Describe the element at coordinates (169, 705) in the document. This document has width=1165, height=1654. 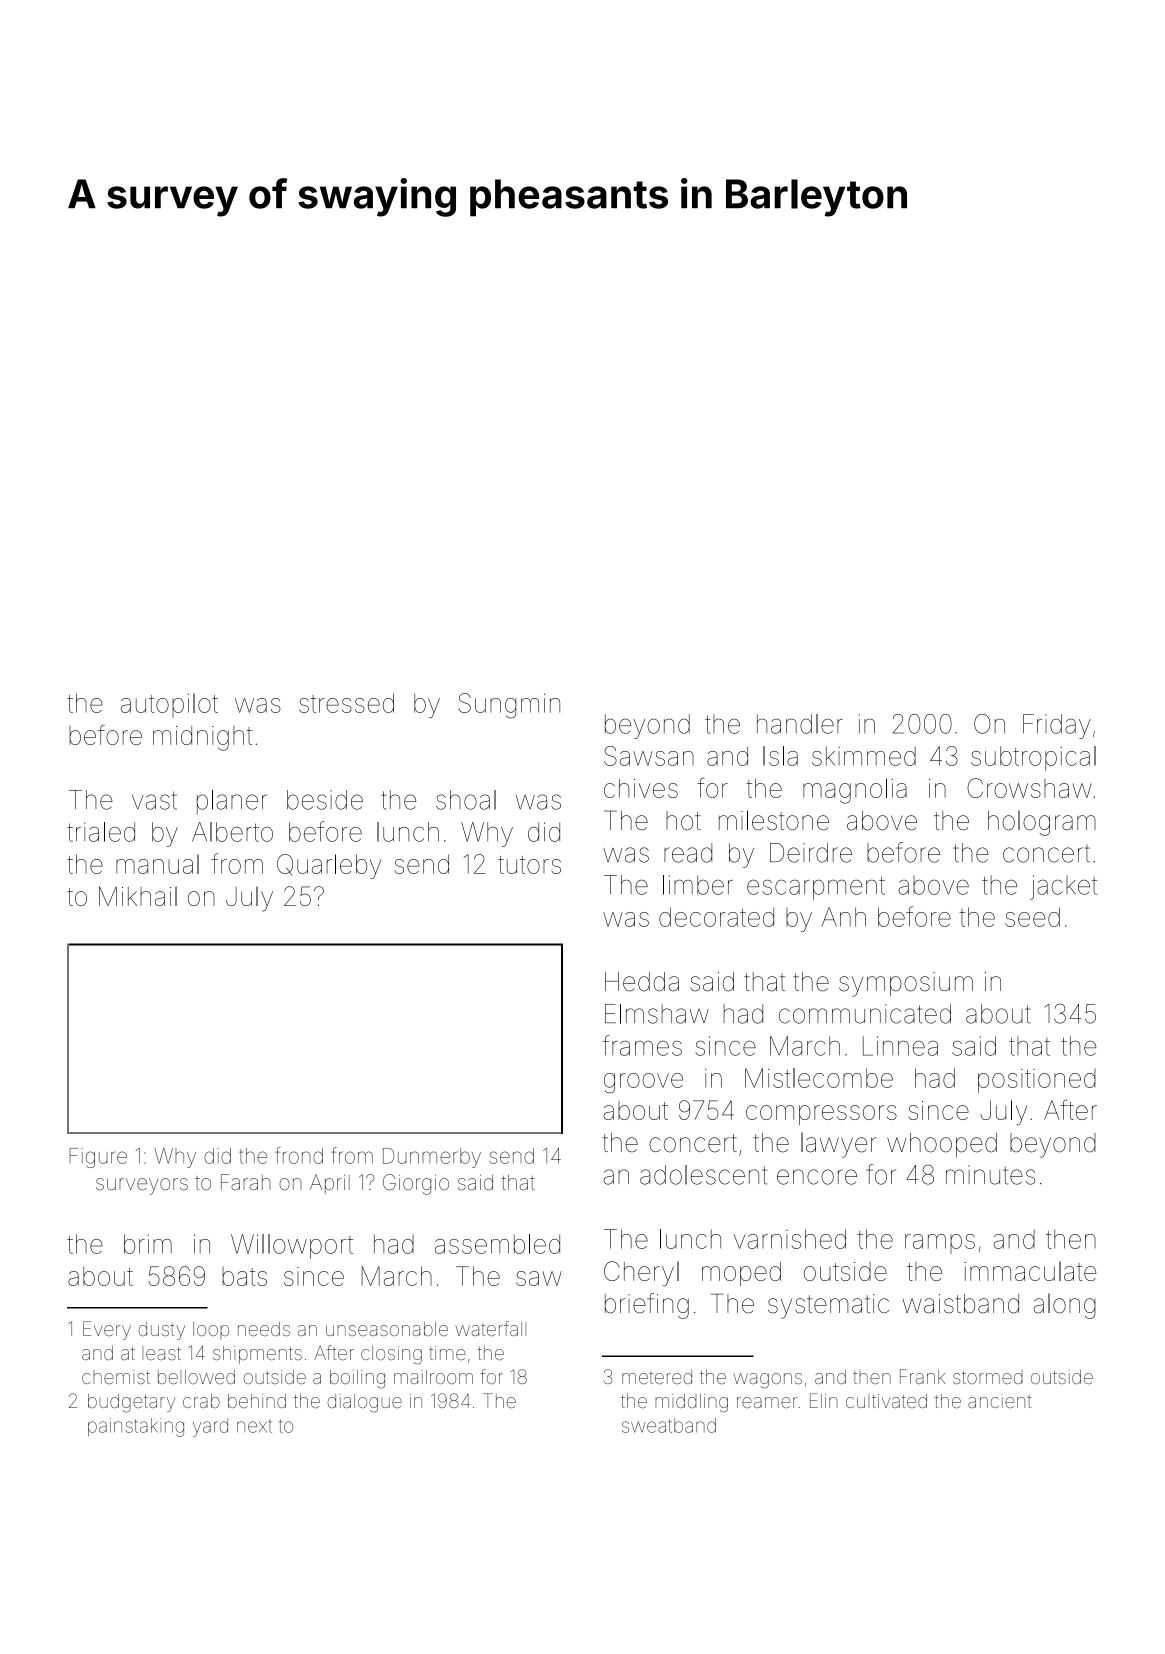
I see `autopilot` at that location.
